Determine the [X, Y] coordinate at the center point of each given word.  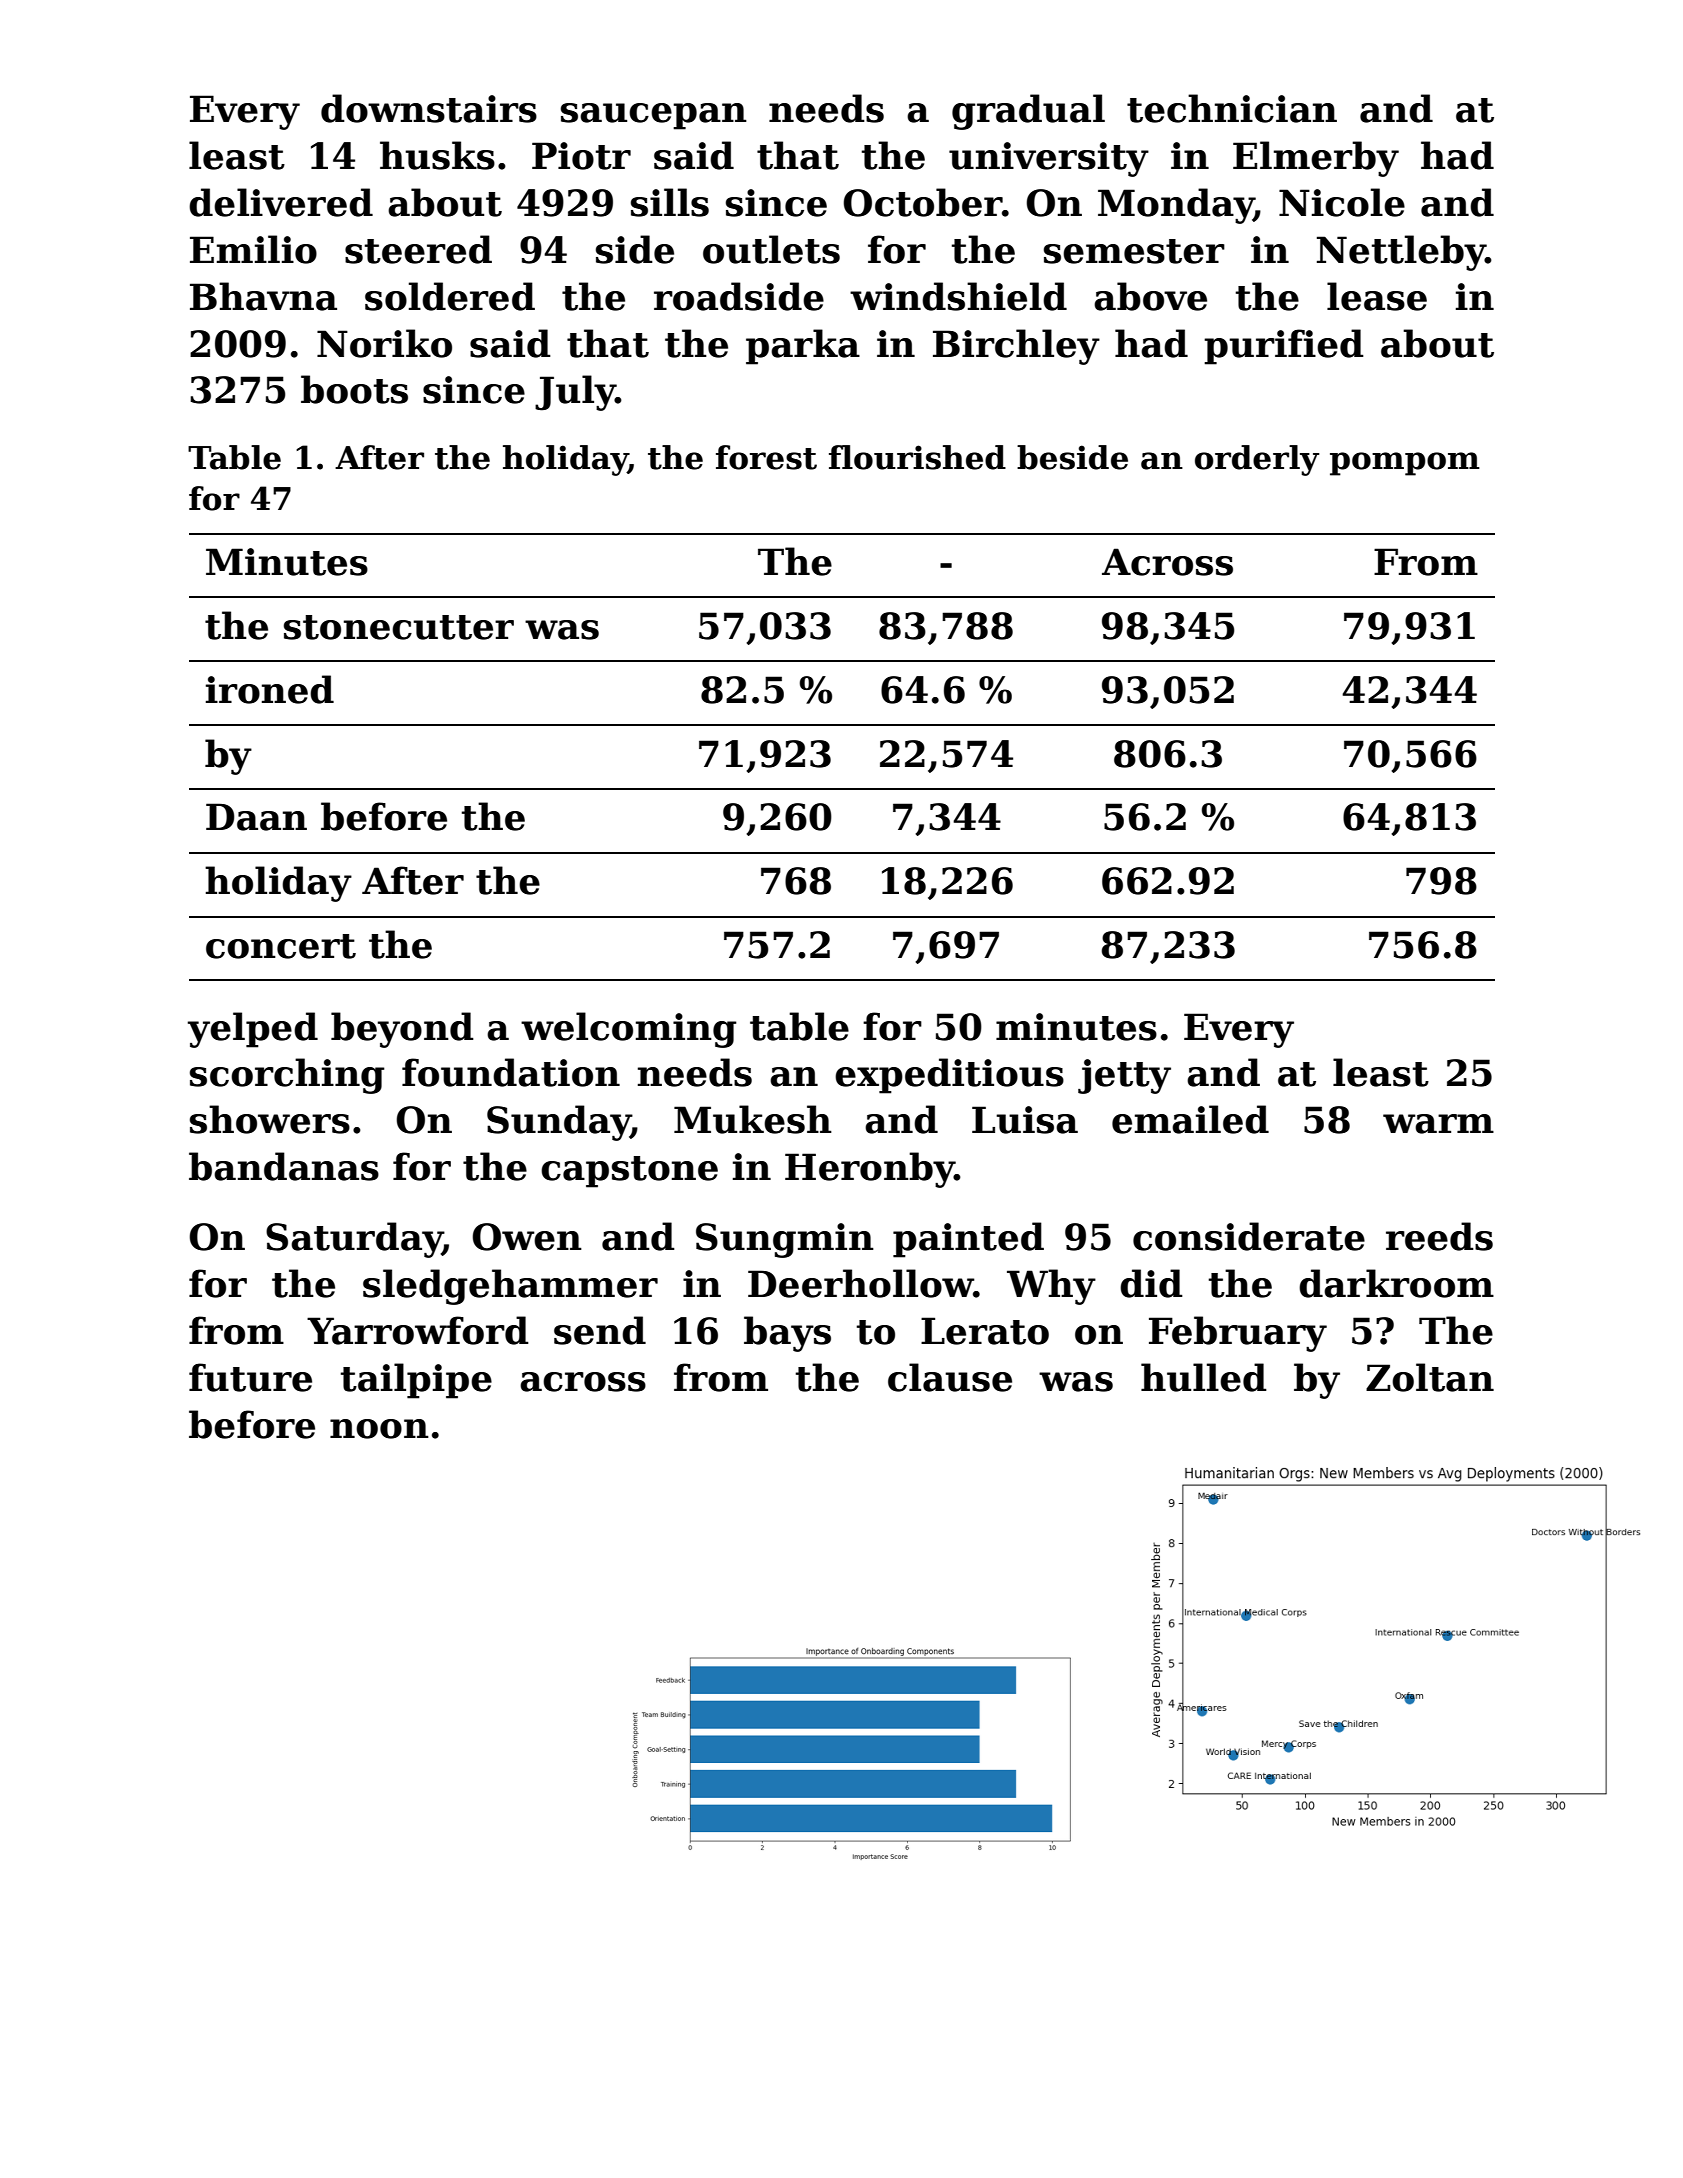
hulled [1204, 1377]
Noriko [384, 343]
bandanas [284, 1166]
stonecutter [399, 627]
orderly [1257, 460]
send [600, 1330]
